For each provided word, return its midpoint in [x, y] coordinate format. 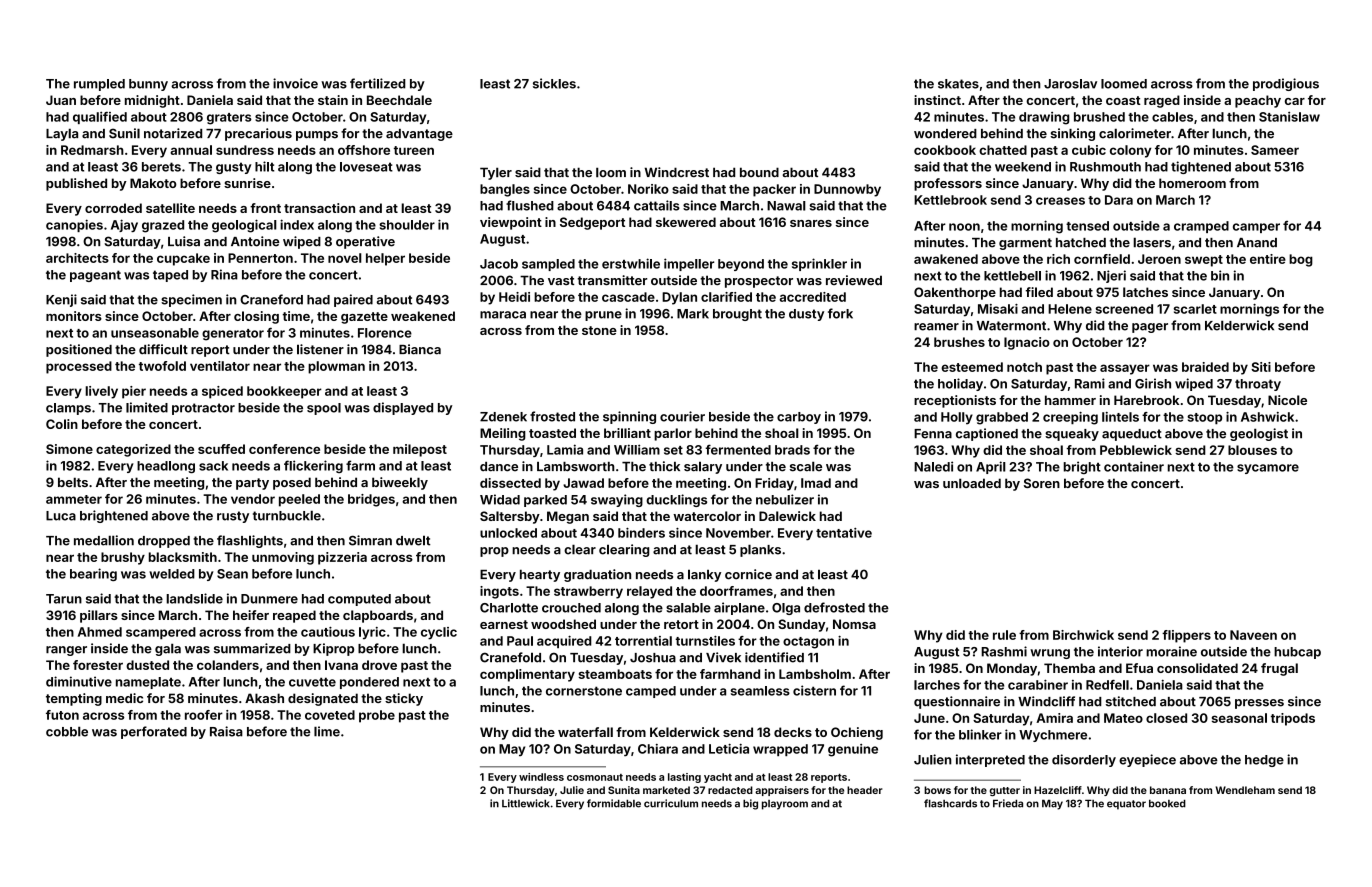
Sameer [1275, 150]
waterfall [585, 732]
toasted [552, 433]
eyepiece [1147, 760]
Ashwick [1267, 417]
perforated [154, 732]
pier [134, 392]
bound [759, 172]
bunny [148, 85]
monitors [74, 316]
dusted [147, 665]
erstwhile [631, 263]
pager [1150, 328]
